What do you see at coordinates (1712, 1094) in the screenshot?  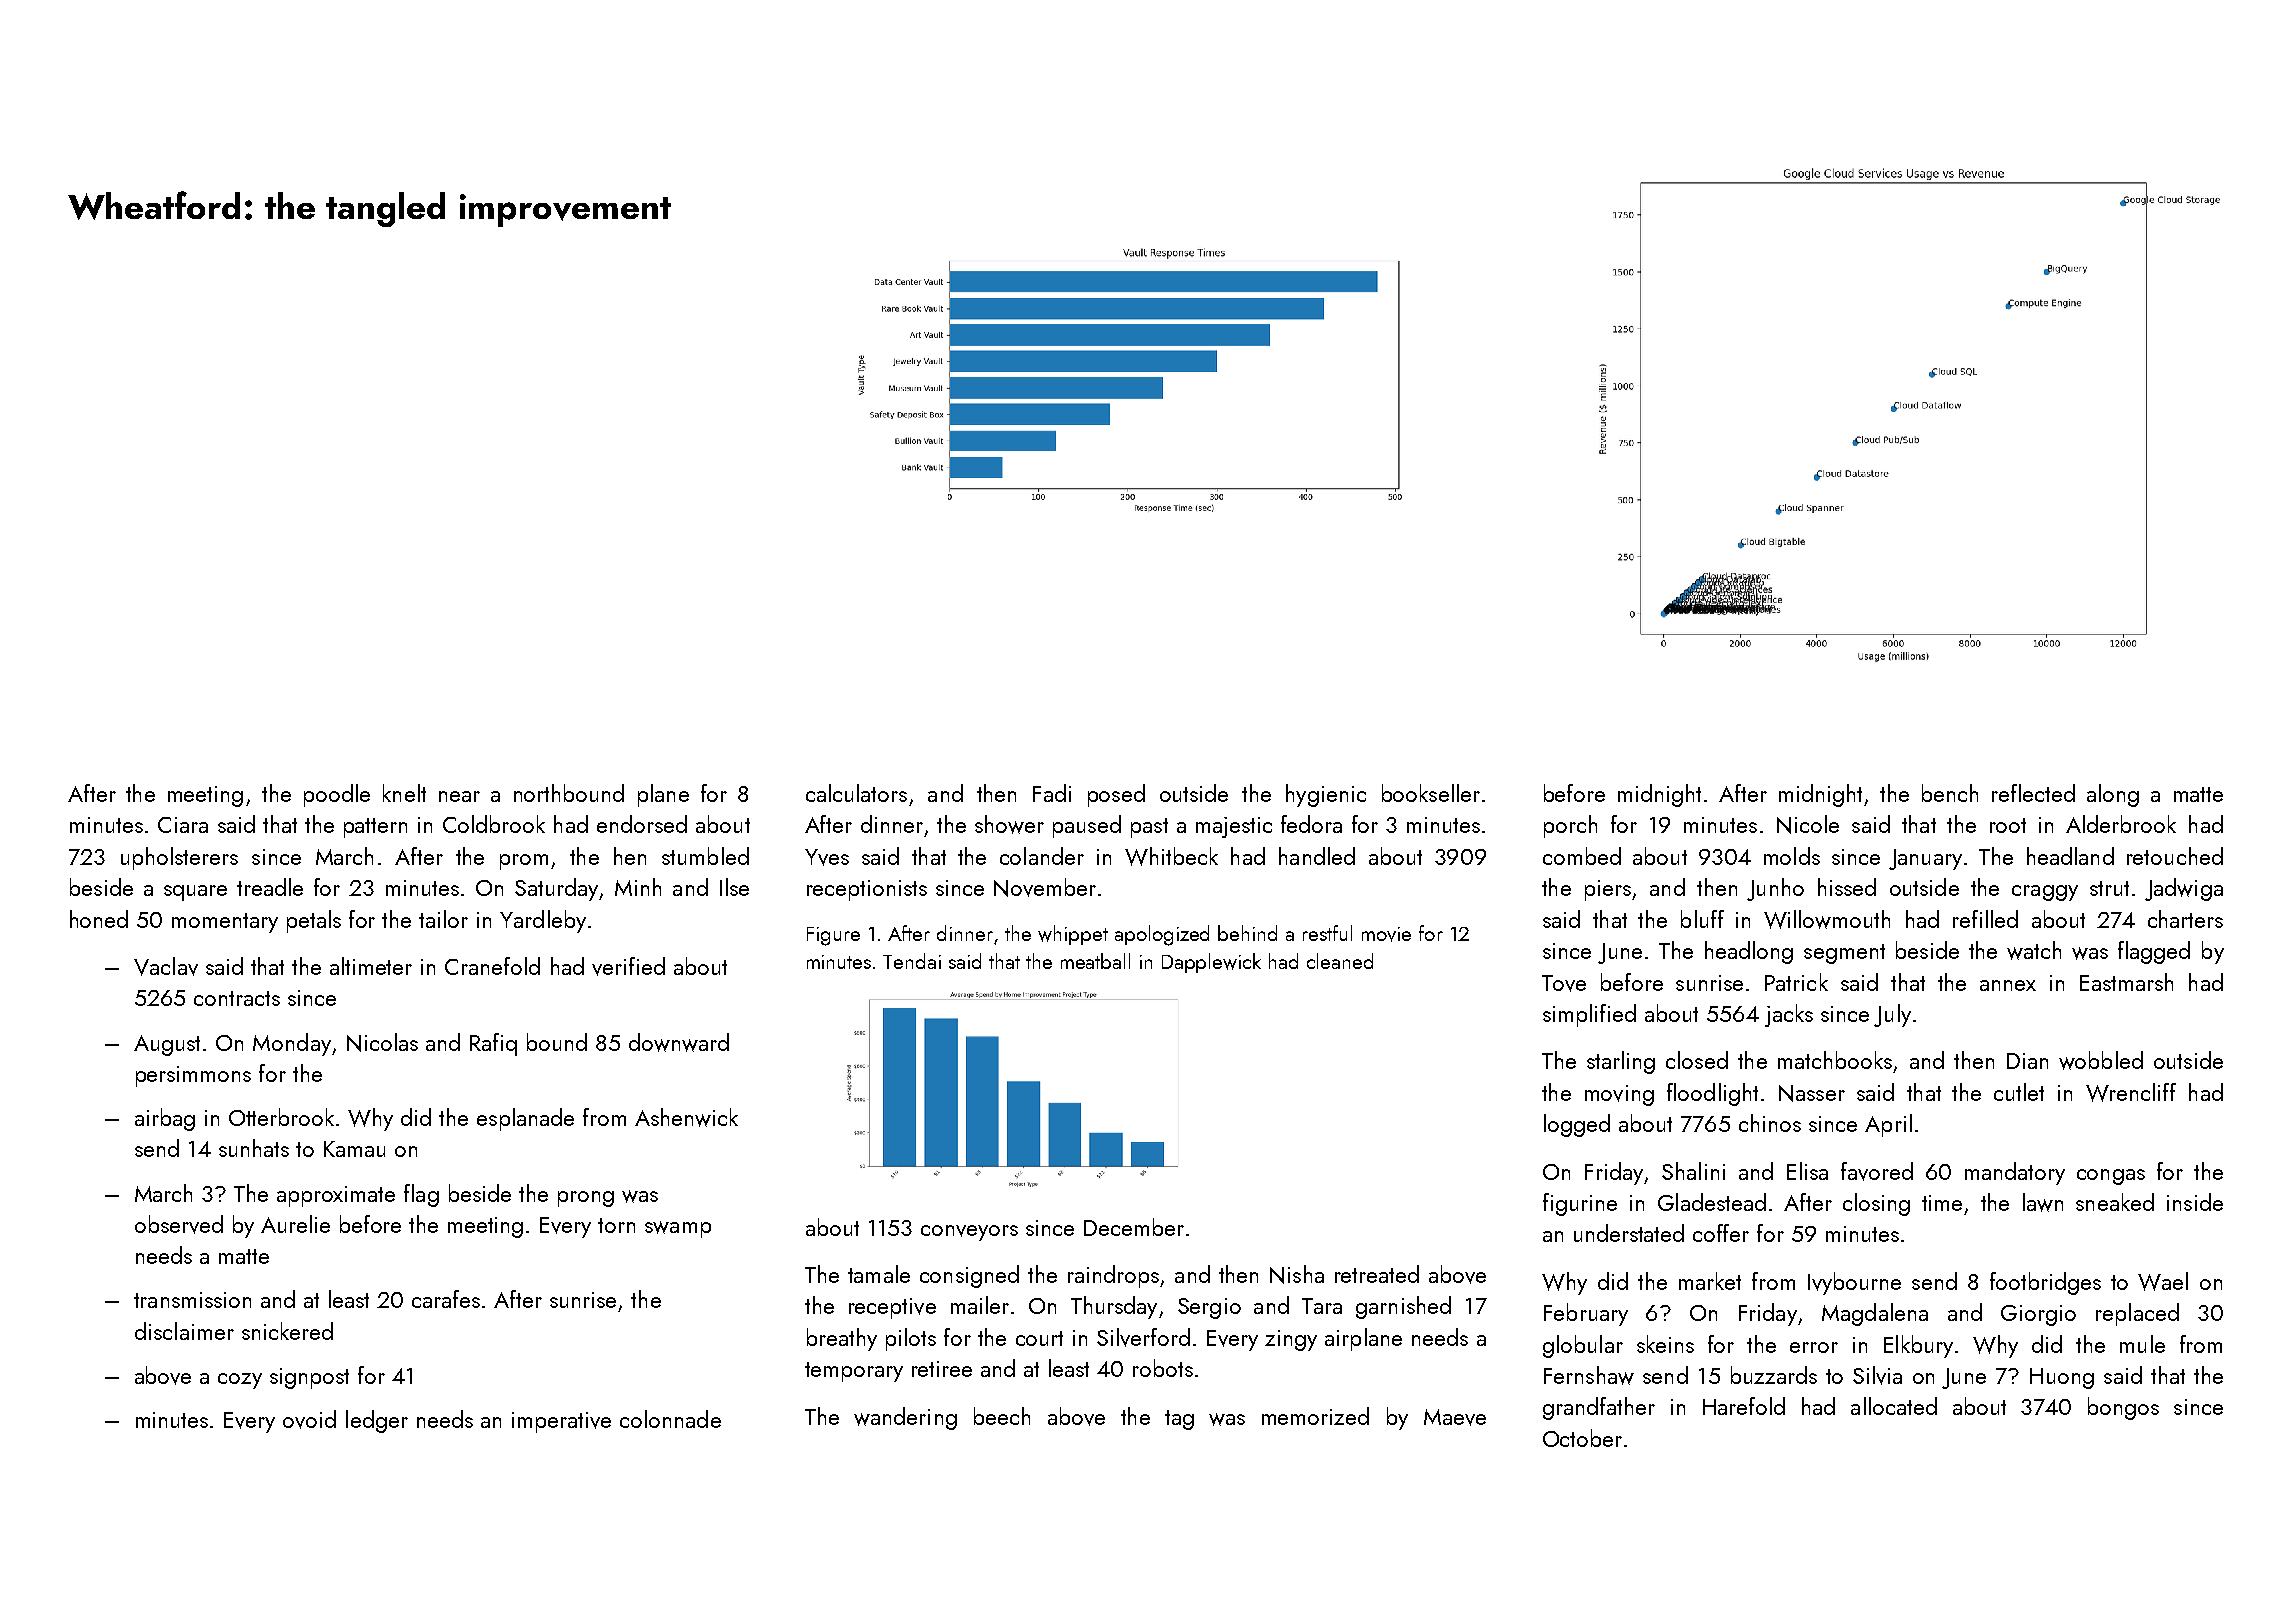 I see `floodlight` at bounding box center [1712, 1094].
